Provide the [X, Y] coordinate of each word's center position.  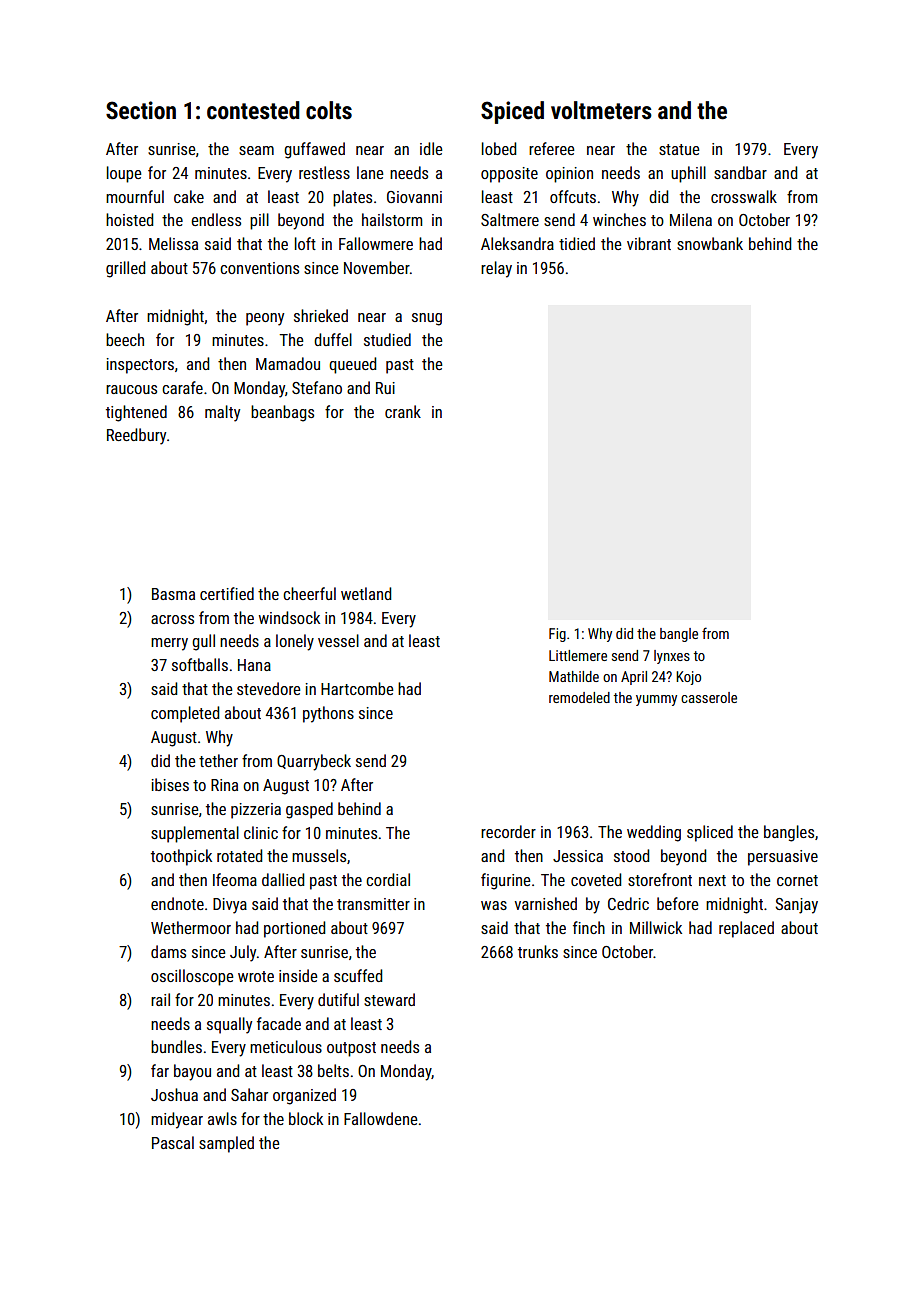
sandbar [740, 172]
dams [168, 951]
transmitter [373, 904]
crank [403, 411]
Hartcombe [357, 688]
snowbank [710, 243]
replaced [746, 929]
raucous [131, 389]
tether [218, 760]
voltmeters [601, 110]
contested [253, 110]
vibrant [649, 243]
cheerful [309, 593]
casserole [709, 697]
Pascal [173, 1142]
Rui [385, 388]
